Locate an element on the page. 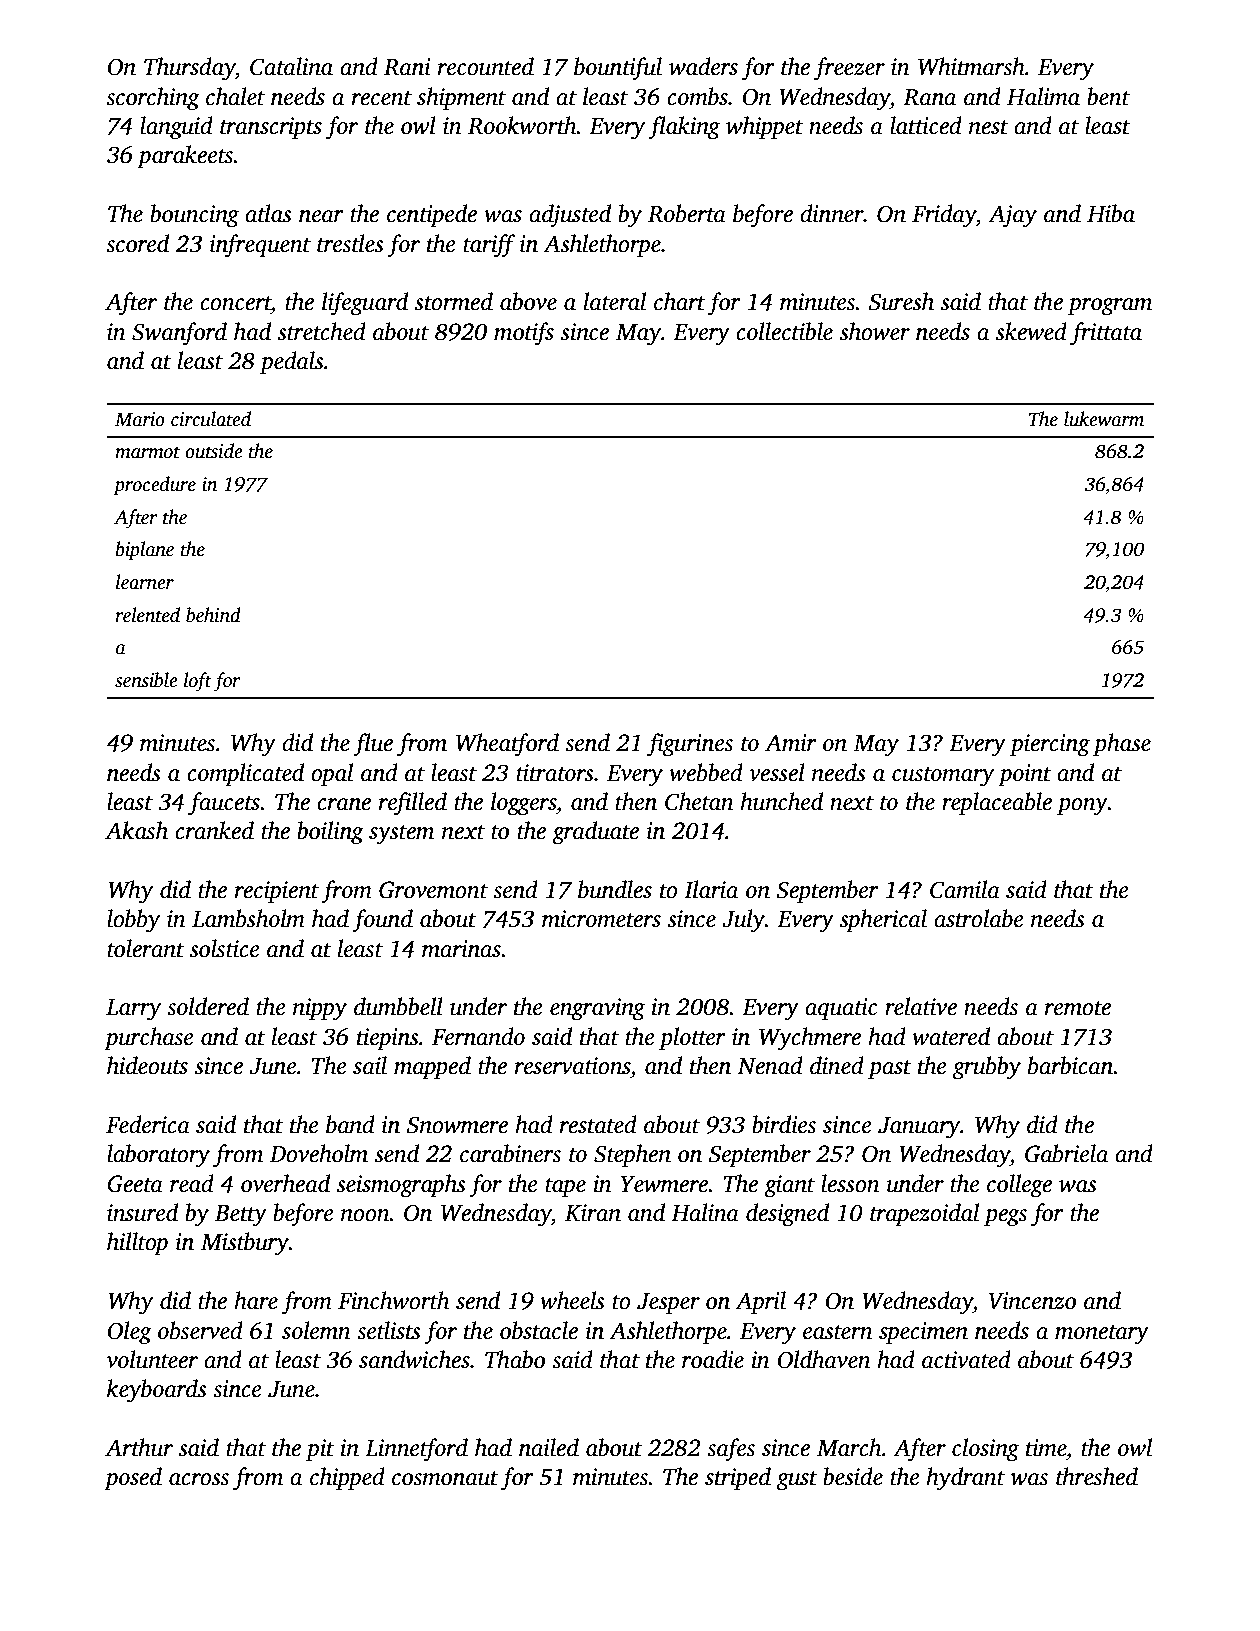  figurines is located at coordinates (690, 745).
